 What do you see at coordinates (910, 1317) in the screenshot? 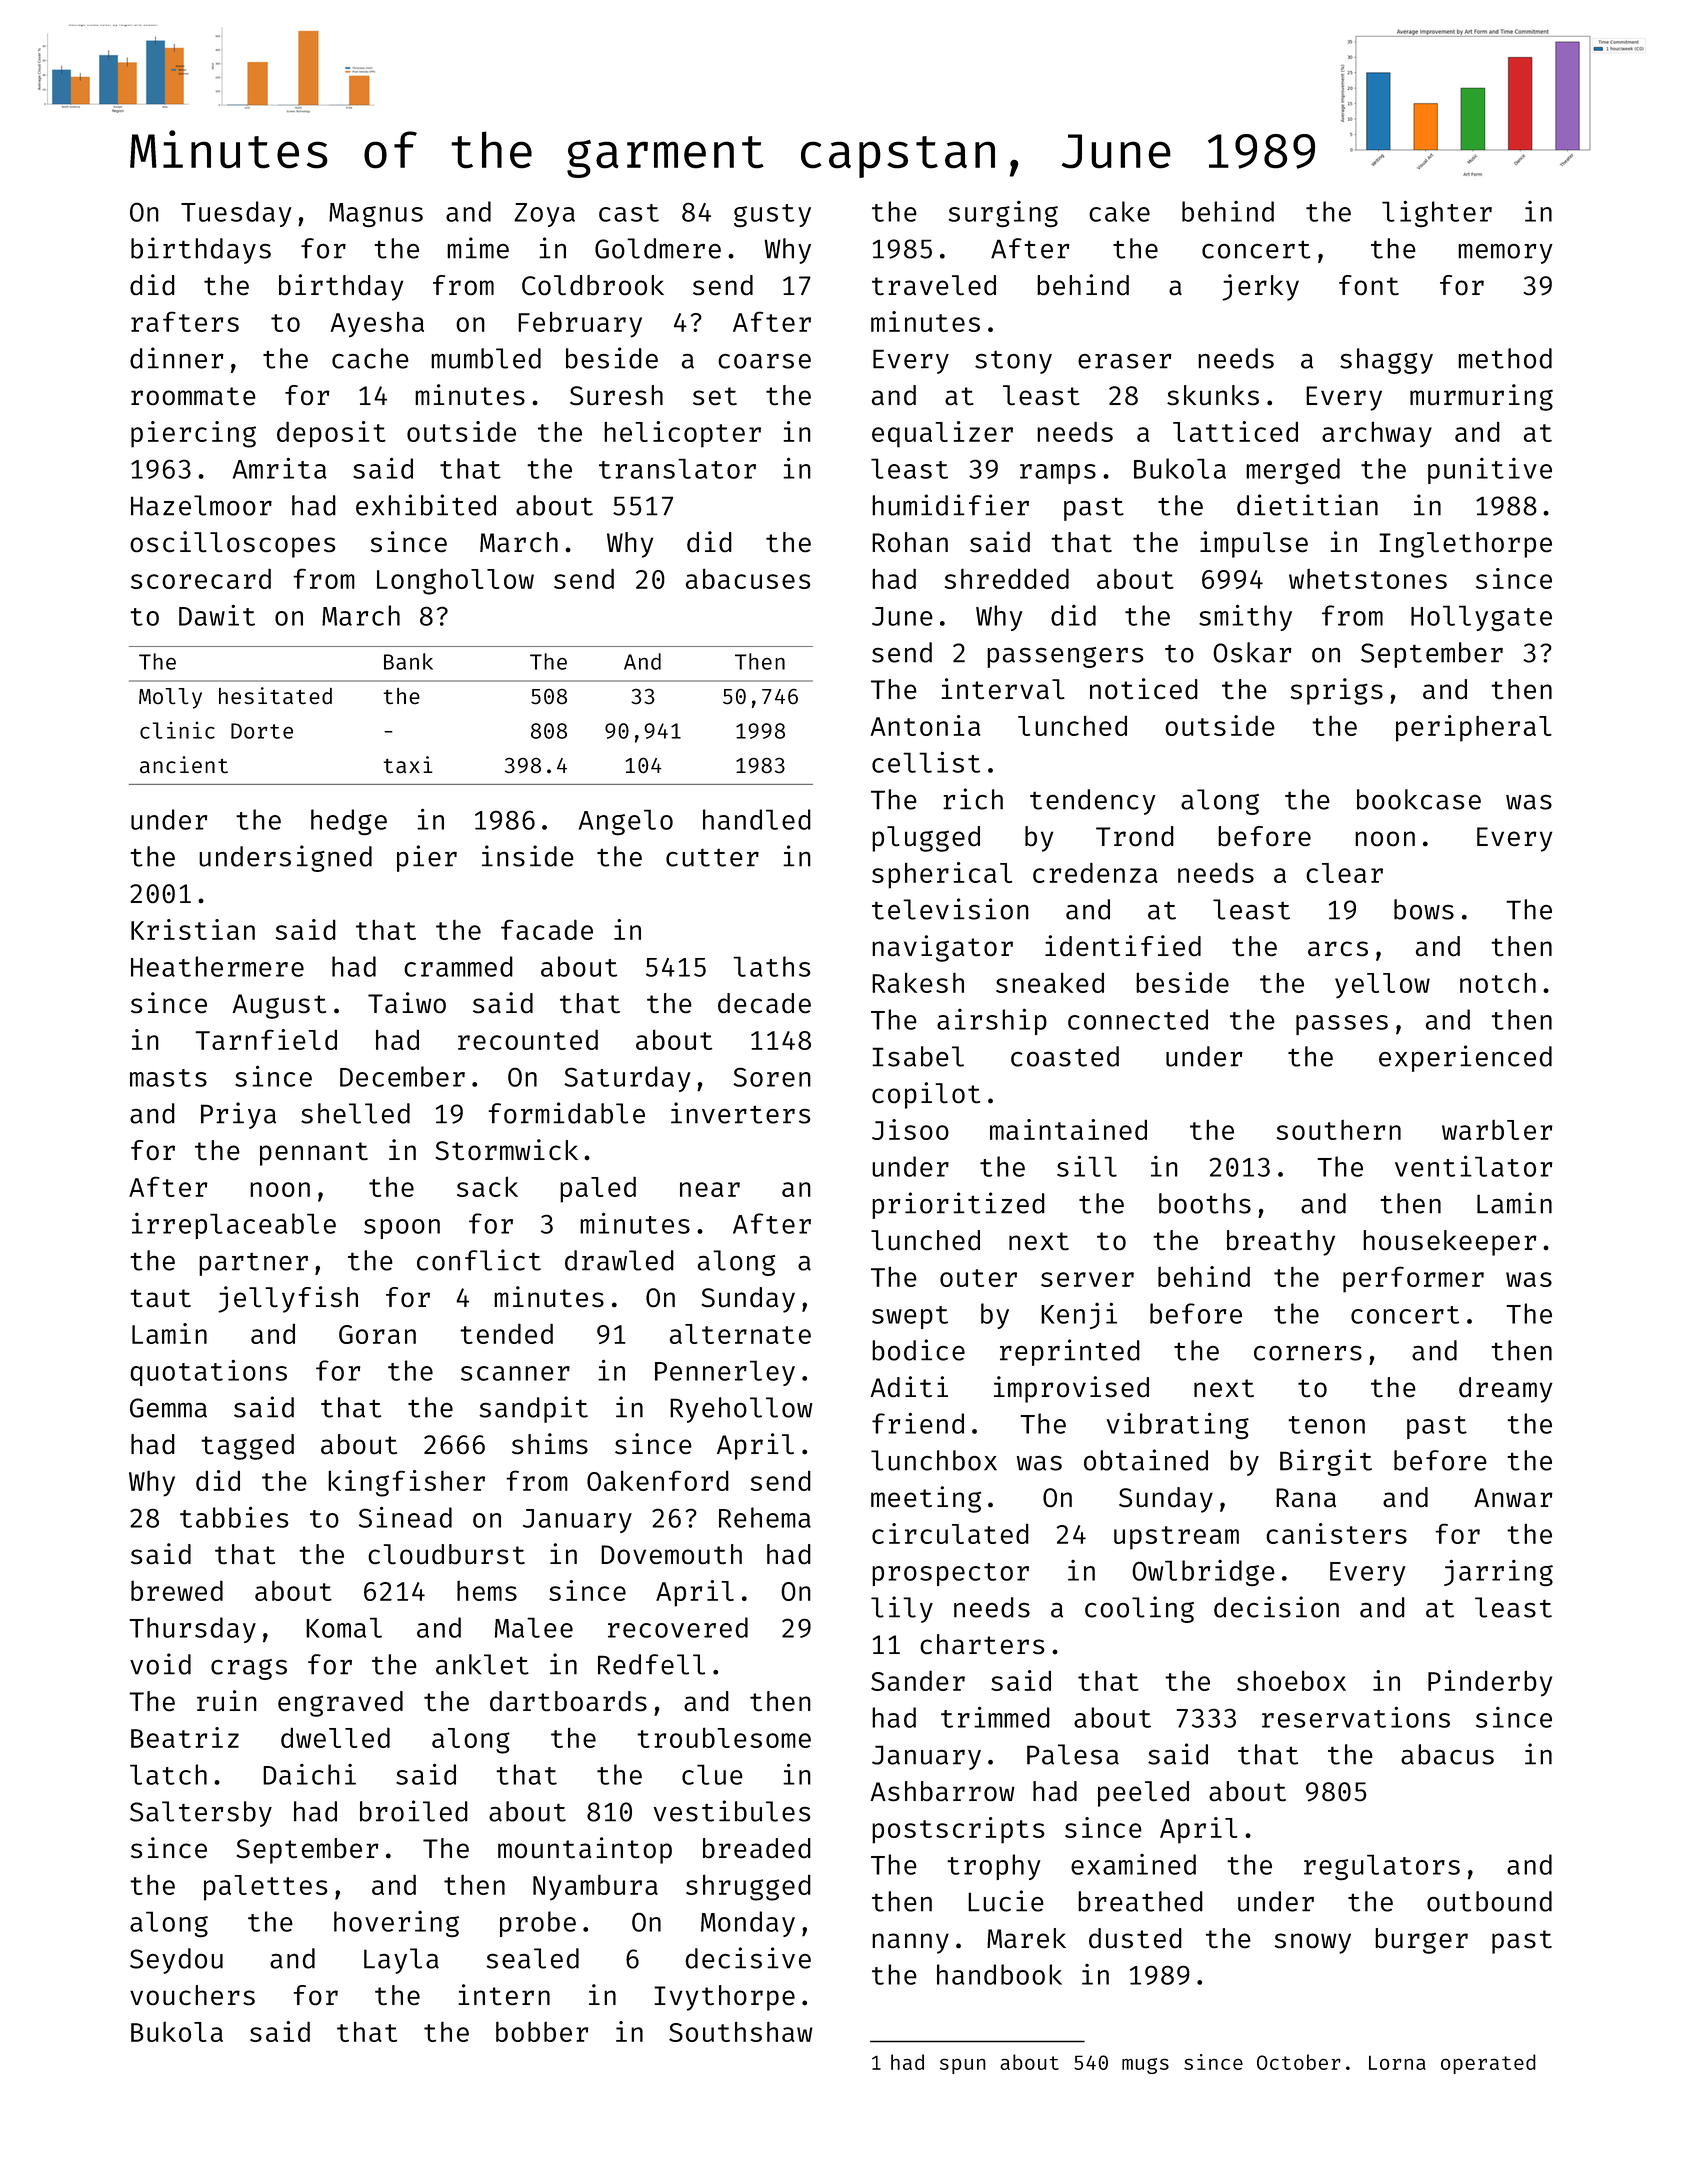
I see `swept` at bounding box center [910, 1317].
